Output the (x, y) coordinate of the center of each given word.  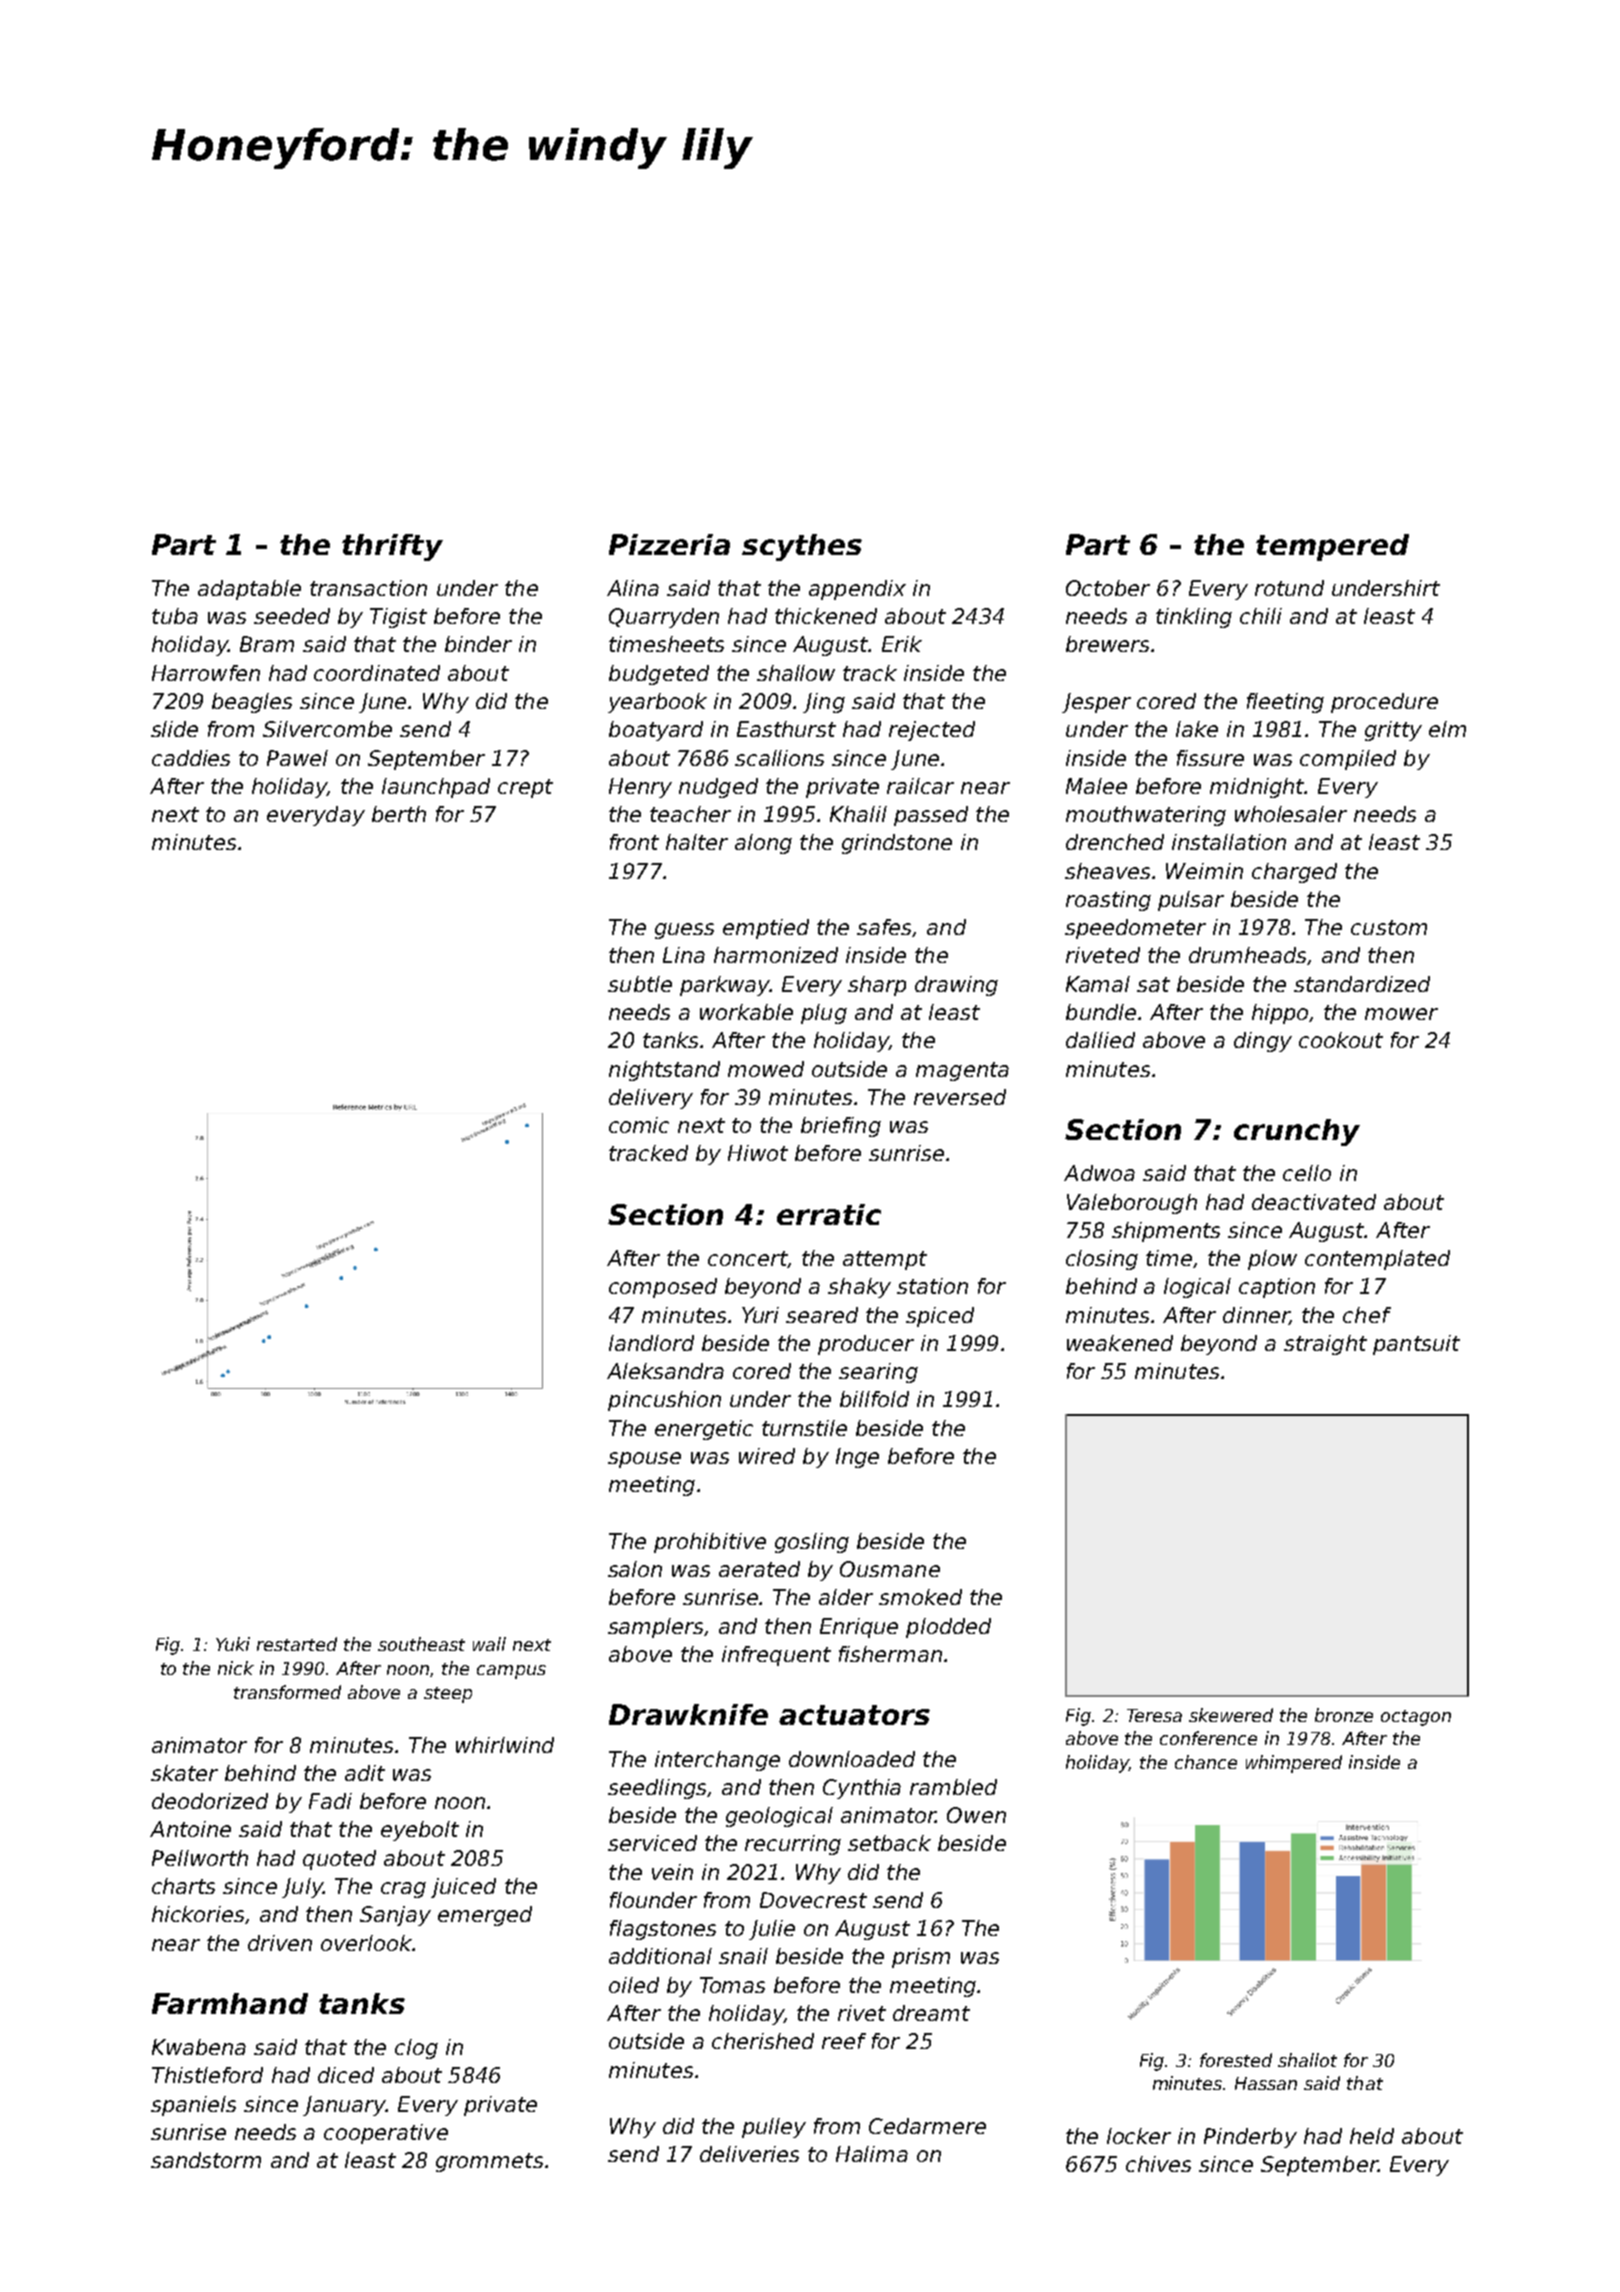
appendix (857, 590)
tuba (175, 616)
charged (1294, 873)
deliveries (749, 2154)
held (1372, 2136)
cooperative (386, 2134)
